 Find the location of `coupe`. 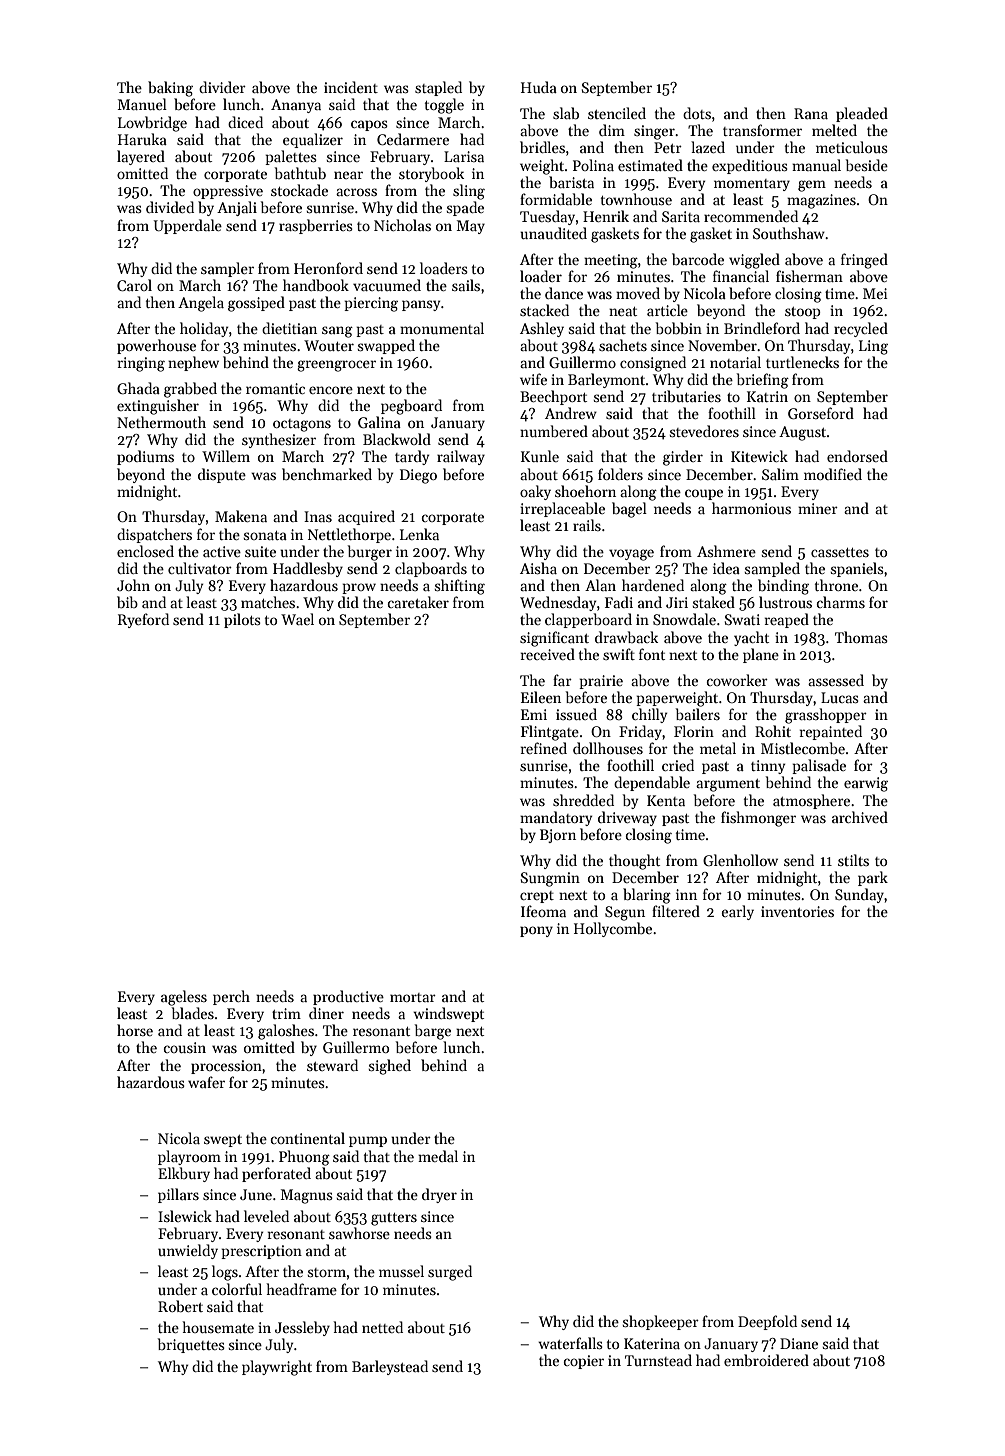

coupe is located at coordinates (704, 494).
